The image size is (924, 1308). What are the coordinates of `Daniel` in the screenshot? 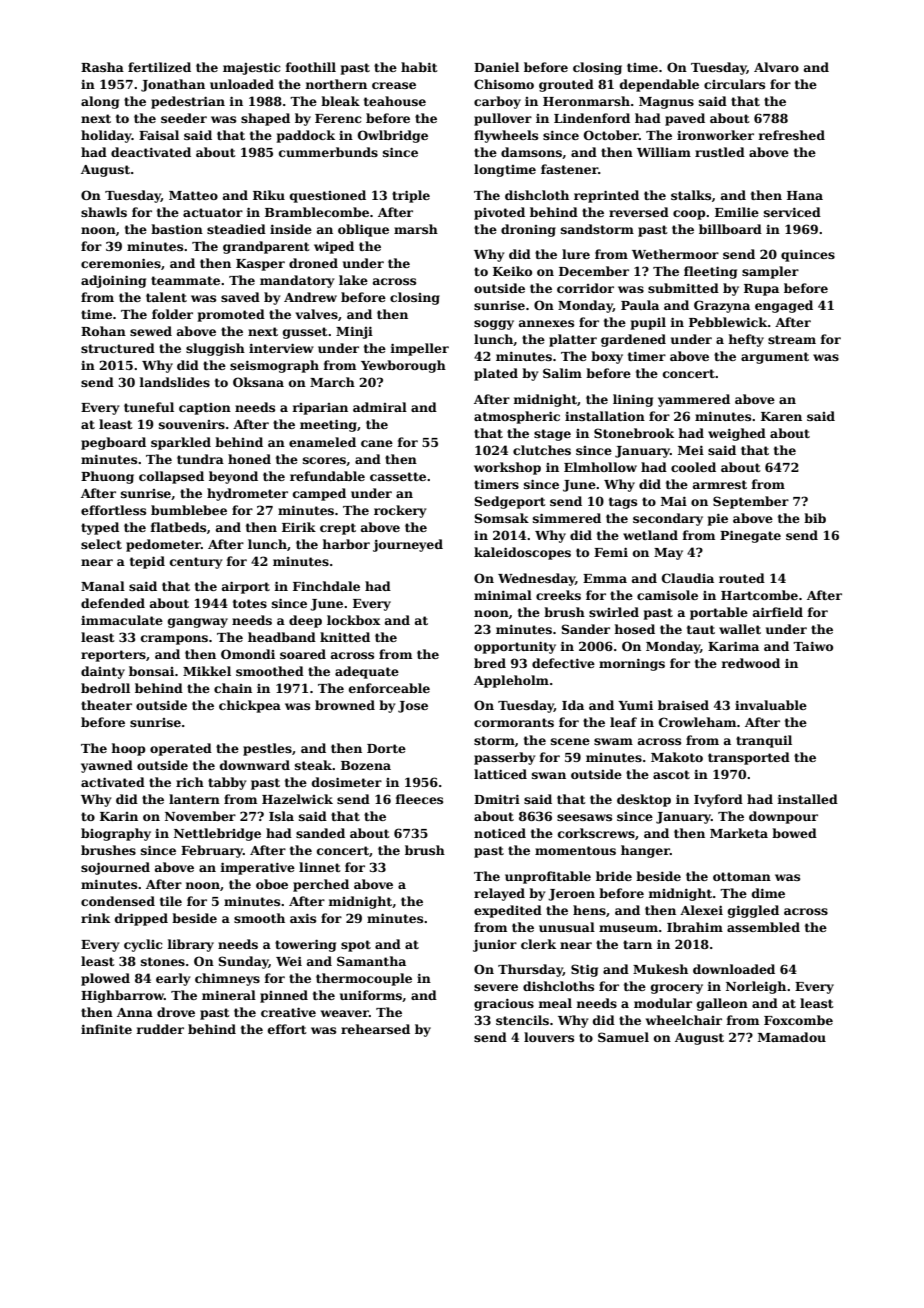 It's located at (496, 67).
